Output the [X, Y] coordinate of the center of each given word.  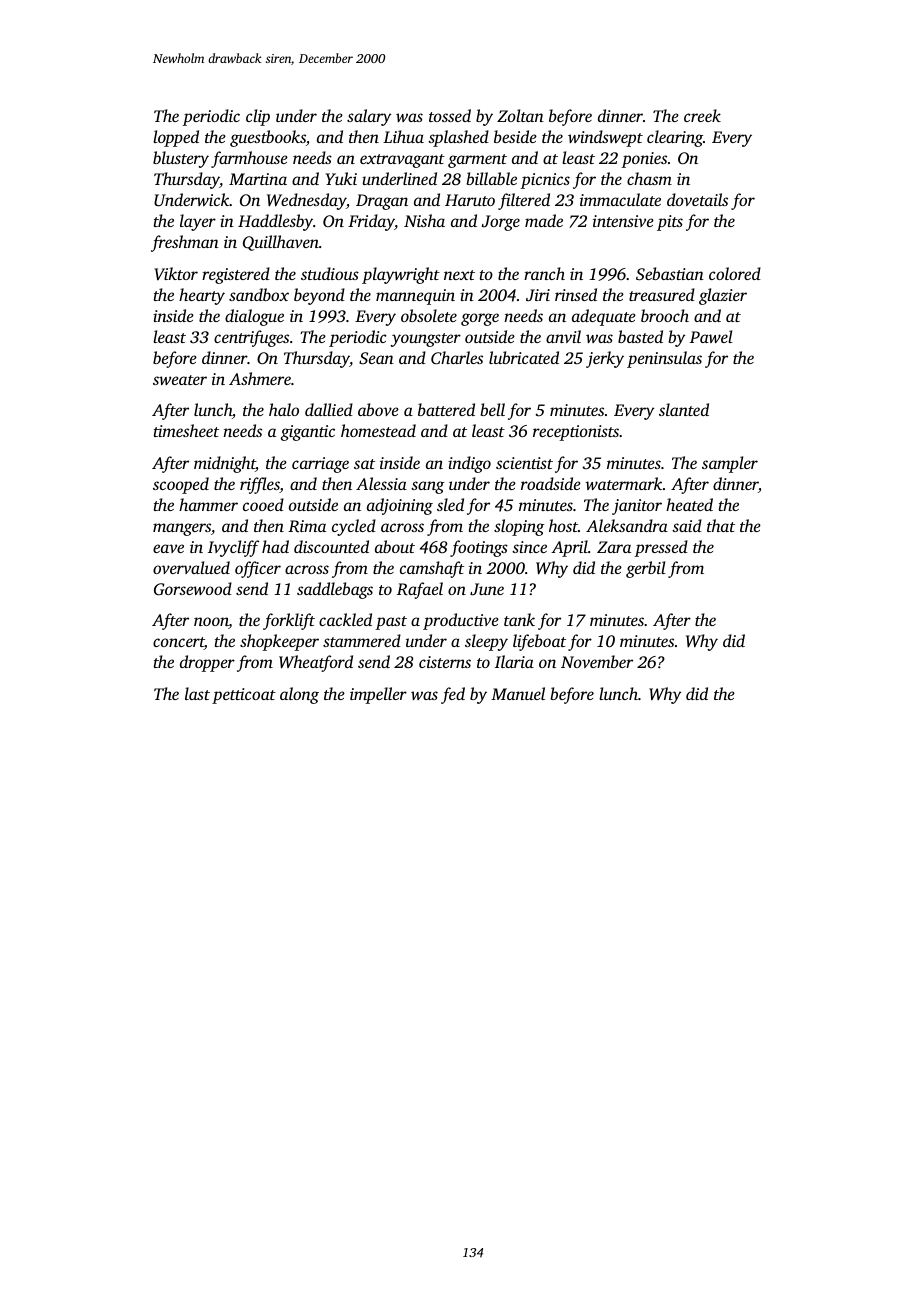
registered [236, 275]
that [721, 525]
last [197, 693]
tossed [450, 115]
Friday [371, 222]
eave [168, 548]
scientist [524, 463]
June [487, 589]
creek [702, 115]
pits [670, 223]
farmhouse [249, 159]
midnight [225, 464]
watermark [623, 483]
